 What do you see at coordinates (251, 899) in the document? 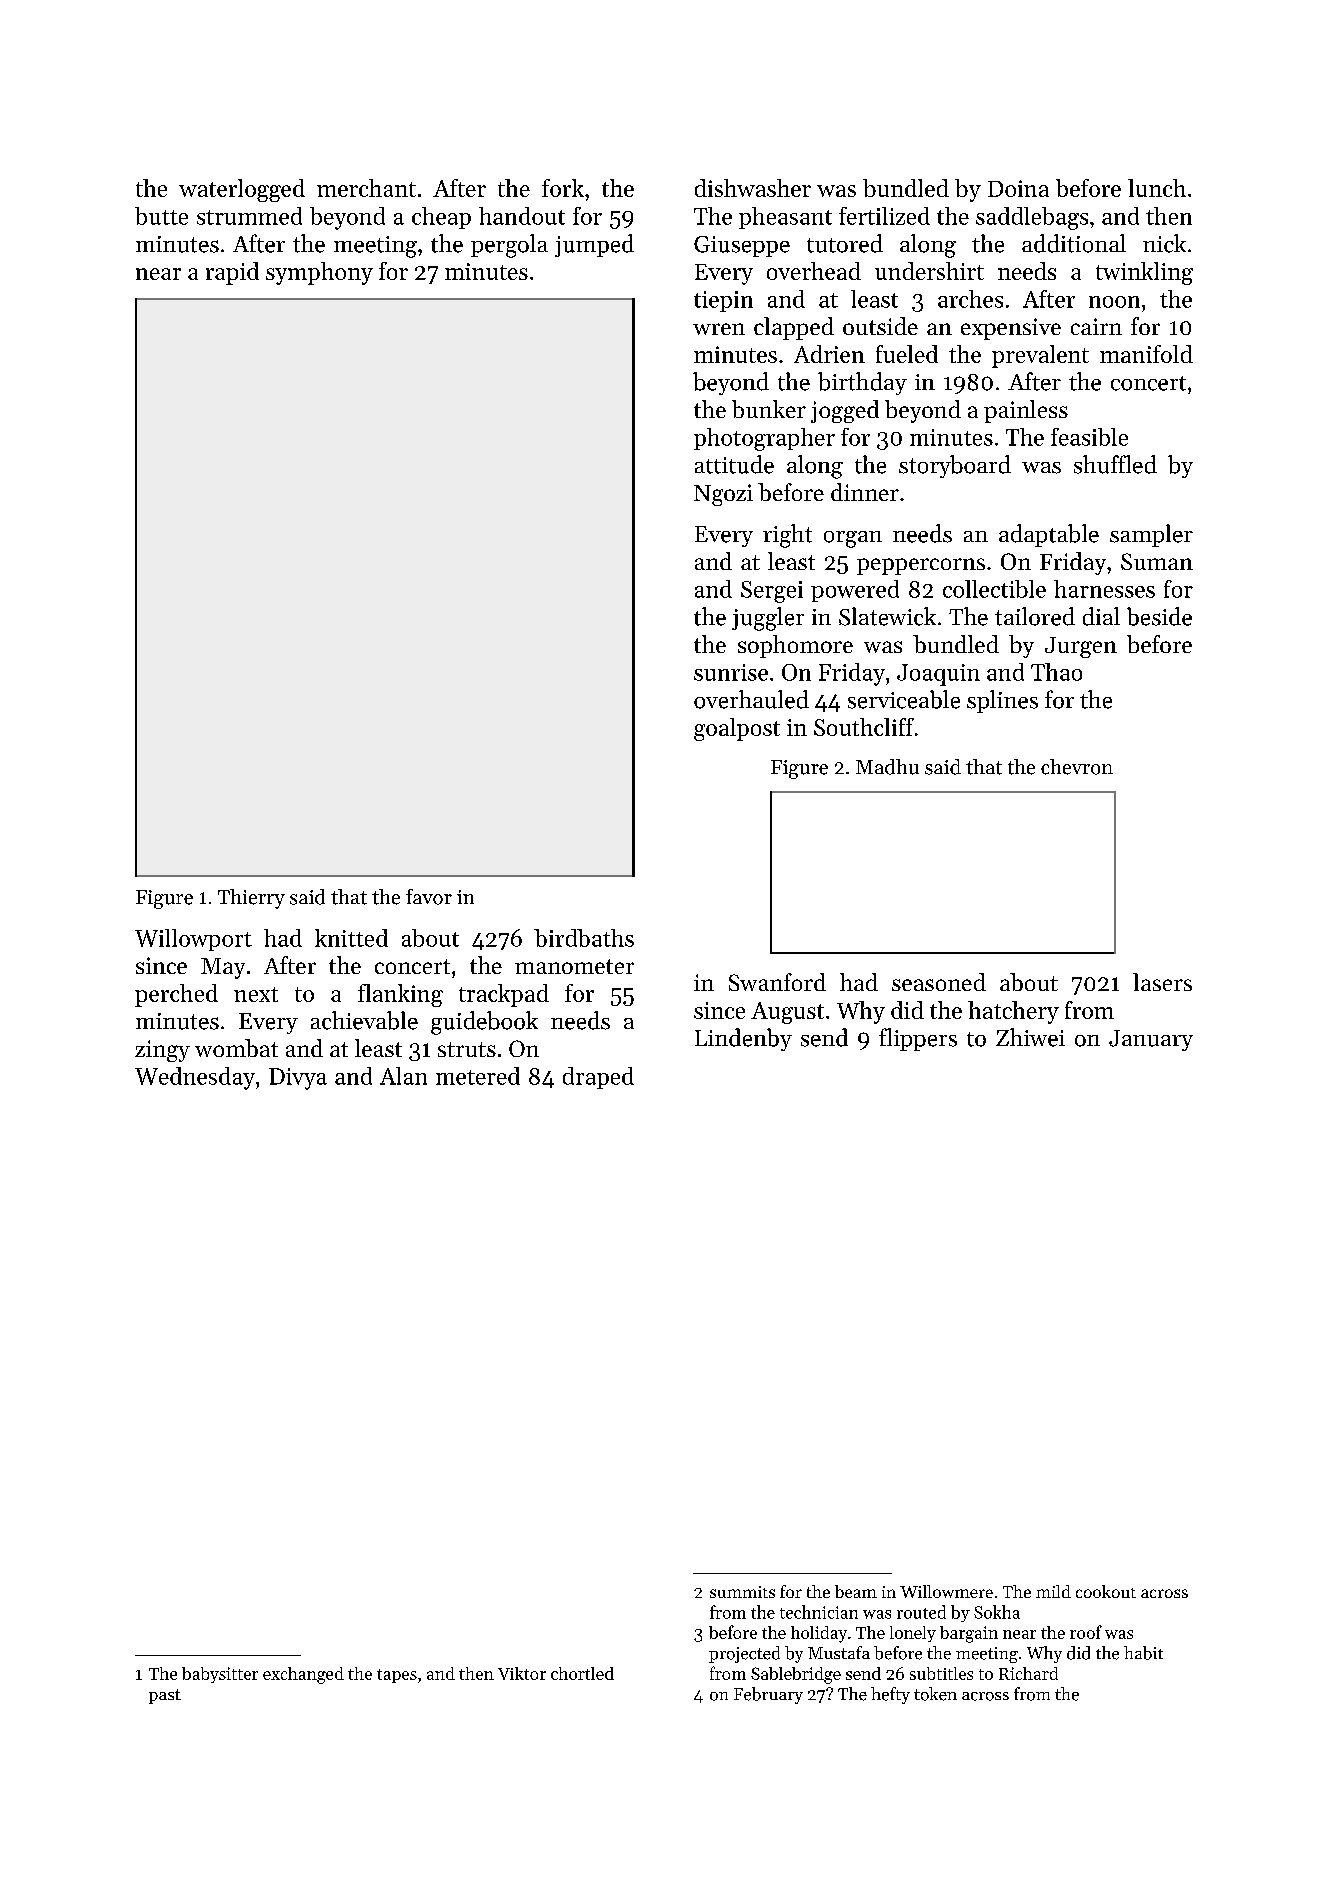
I see `Thierry` at bounding box center [251, 899].
